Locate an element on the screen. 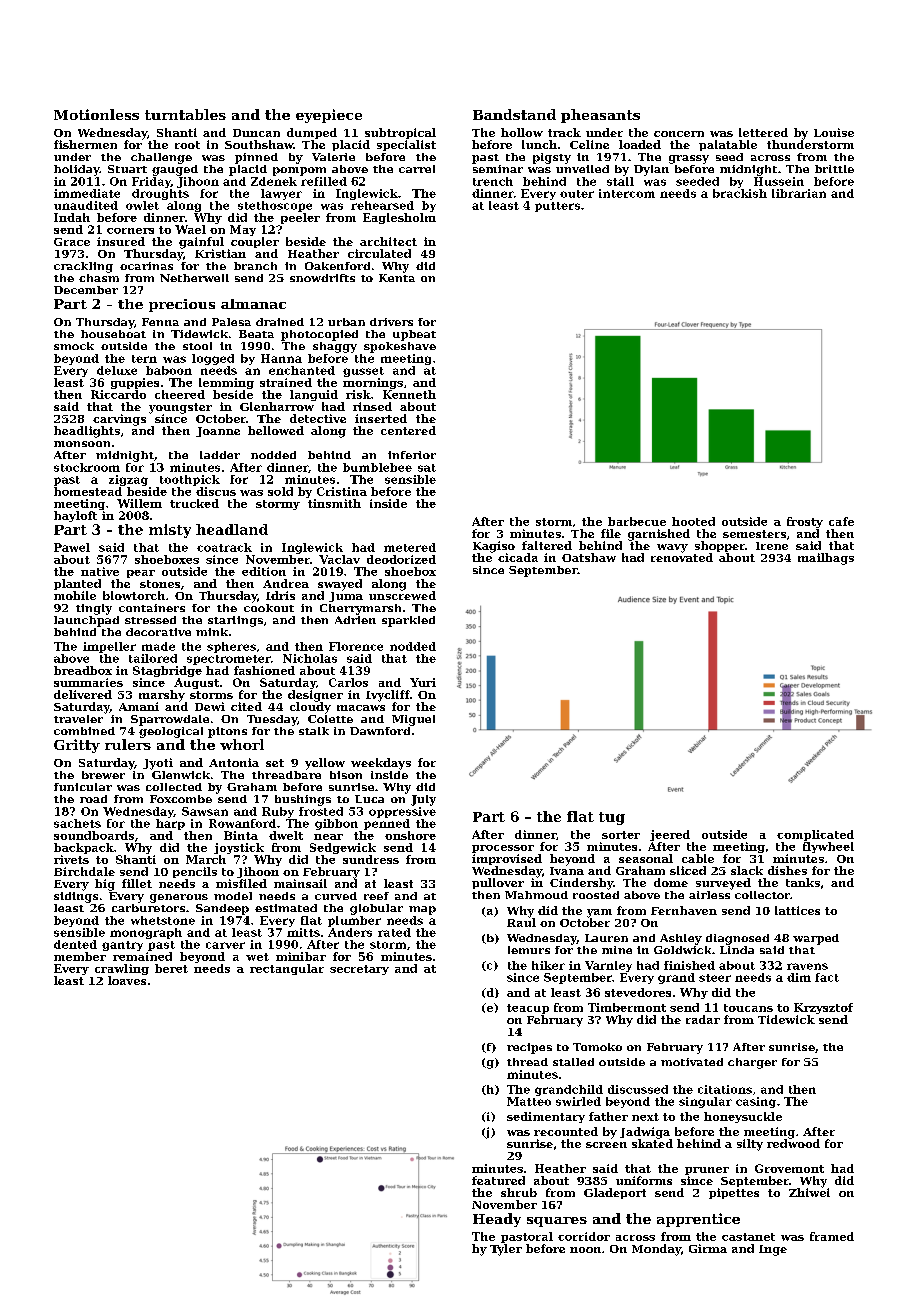 The width and height of the screenshot is (908, 1316). brackish is located at coordinates (740, 193).
